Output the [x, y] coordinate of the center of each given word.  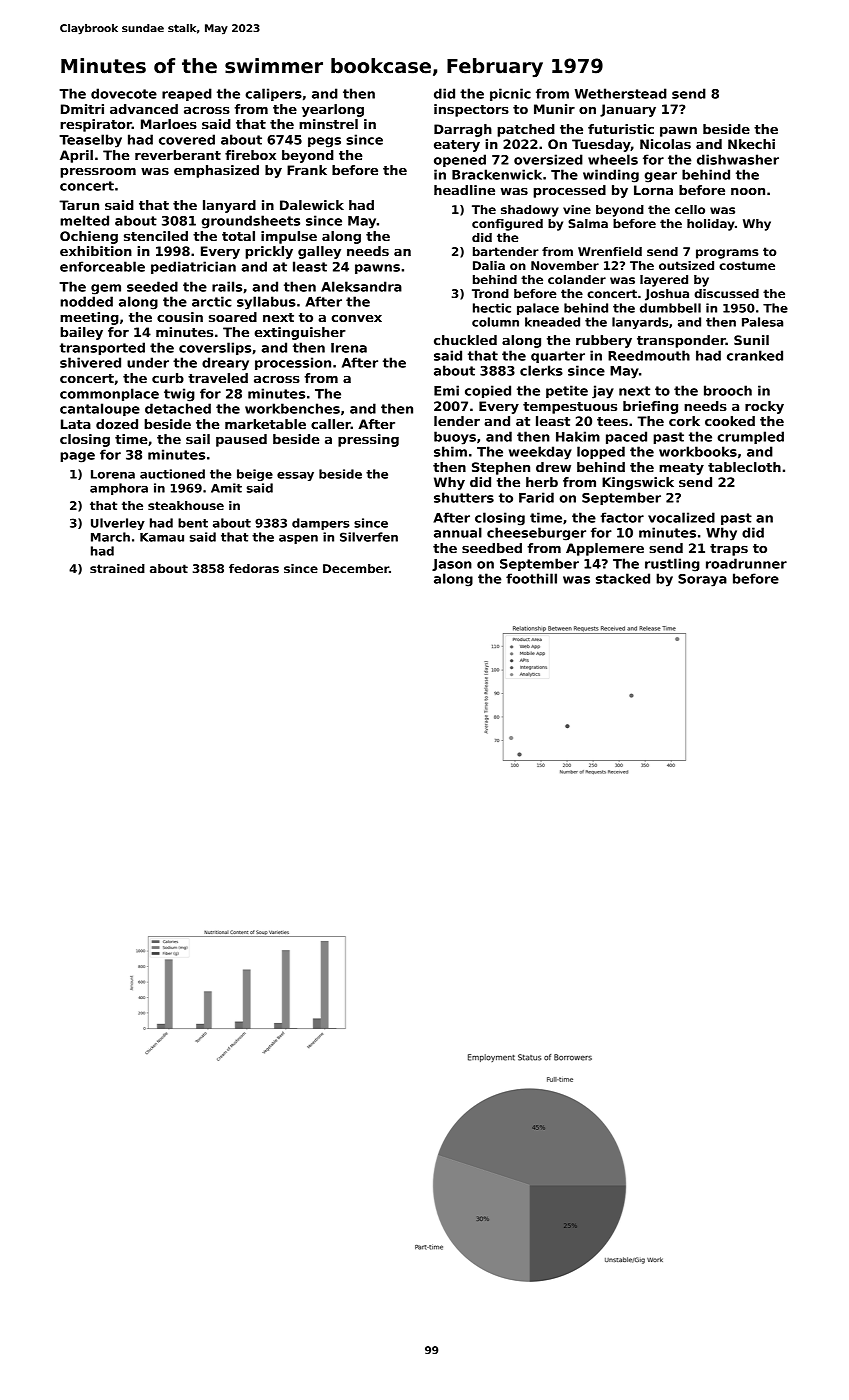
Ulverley [118, 524]
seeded [152, 286]
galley [319, 252]
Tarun [79, 205]
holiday [711, 225]
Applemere [605, 549]
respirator [96, 125]
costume [747, 265]
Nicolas [665, 144]
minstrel [328, 124]
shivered [90, 362]
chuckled [465, 340]
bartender [506, 251]
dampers [321, 524]
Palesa [762, 322]
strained [117, 568]
